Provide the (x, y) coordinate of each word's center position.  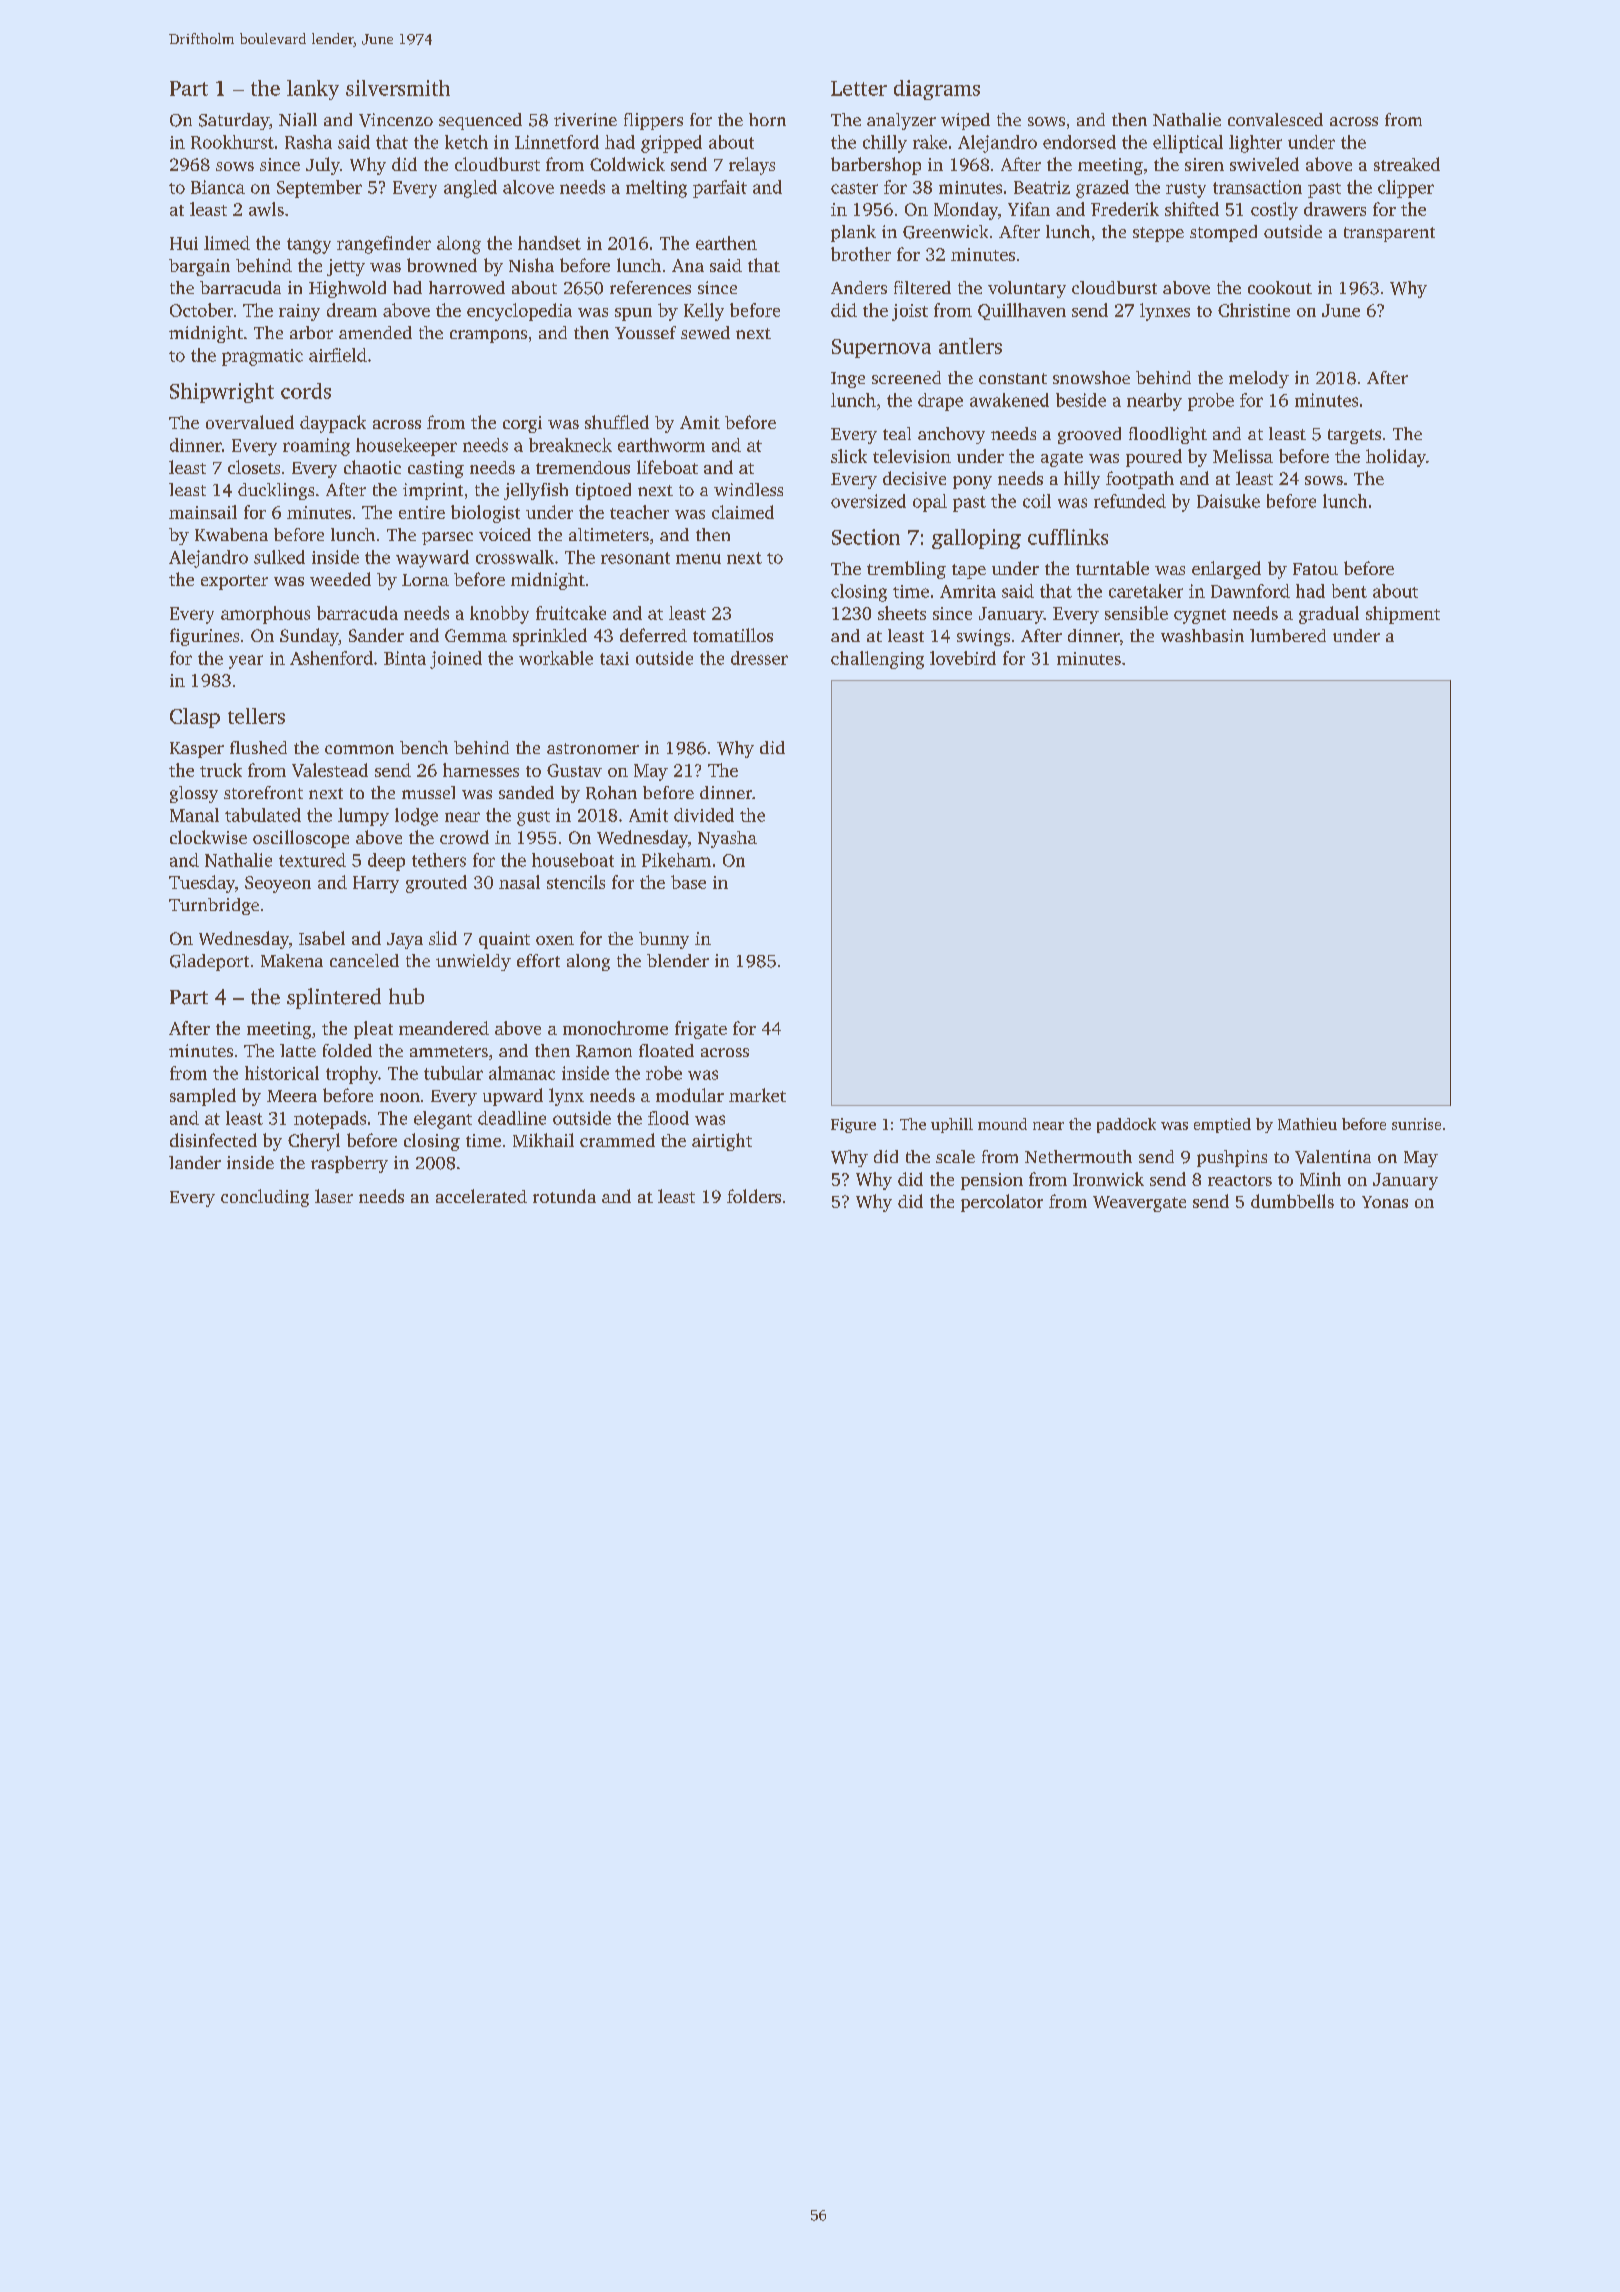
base (688, 882)
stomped (1223, 233)
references (650, 287)
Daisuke (1228, 501)
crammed (617, 1140)
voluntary (1027, 289)
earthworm (661, 445)
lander (195, 1162)
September (319, 189)
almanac (522, 1073)
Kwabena (231, 534)
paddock (1126, 1125)
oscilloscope (301, 839)
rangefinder (384, 245)
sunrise (1416, 1124)
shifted (1192, 209)
